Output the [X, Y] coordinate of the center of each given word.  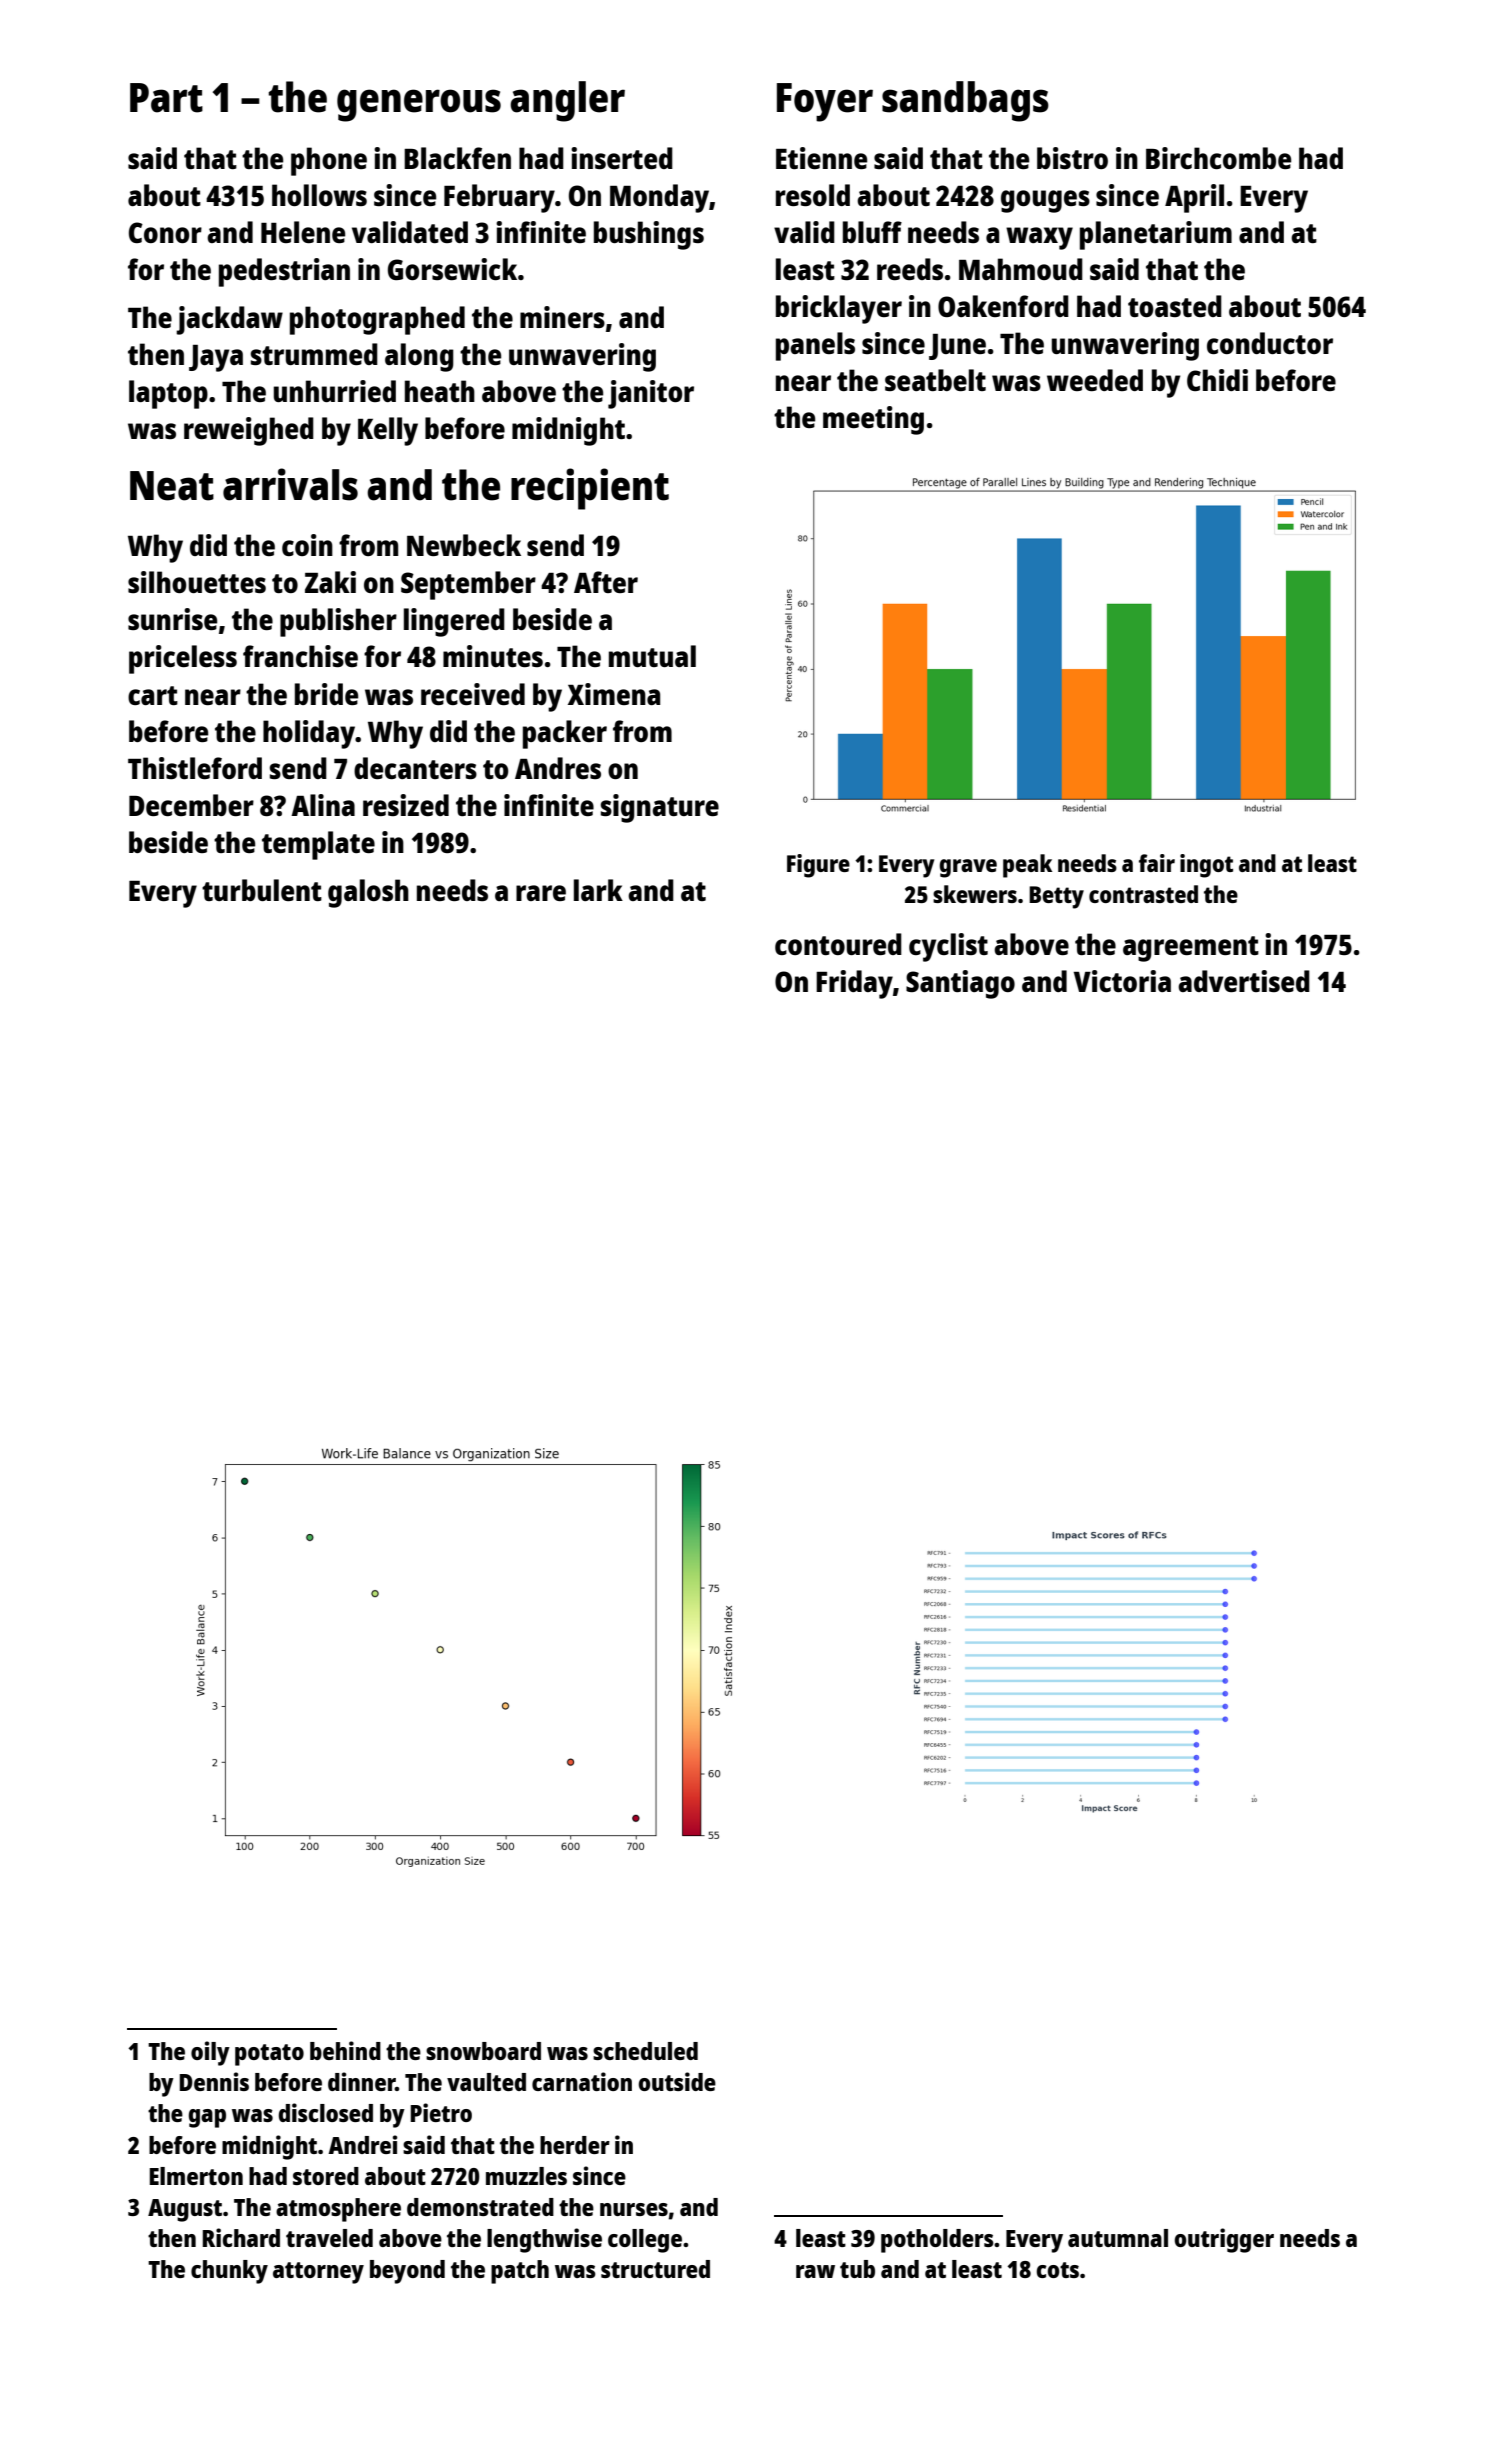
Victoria [1122, 981]
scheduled [645, 2051]
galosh [368, 893]
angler [567, 101]
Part [166, 98]
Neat [172, 486]
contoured [838, 944]
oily [210, 2053]
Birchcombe [1218, 158]
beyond [407, 2272]
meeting [873, 420]
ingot [1206, 866]
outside [677, 2081]
